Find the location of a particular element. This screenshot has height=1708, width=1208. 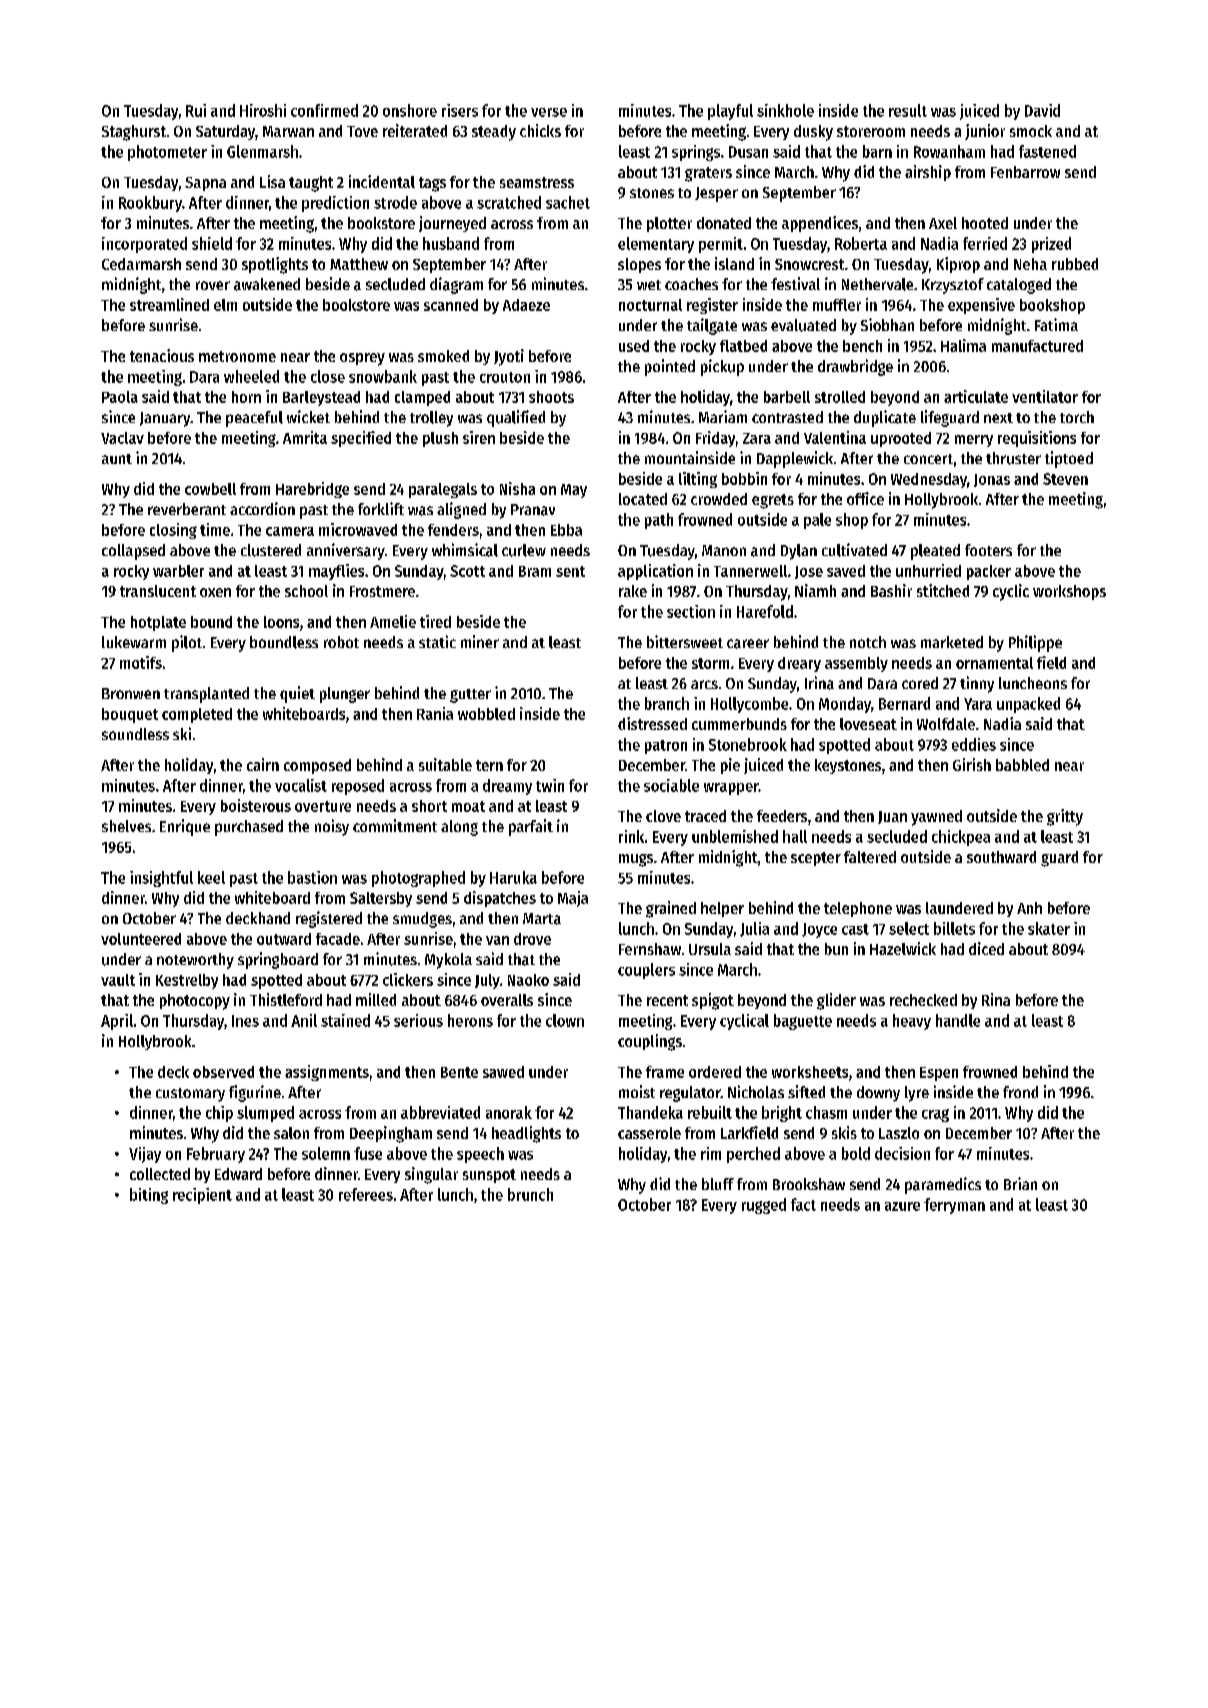

biting is located at coordinates (149, 1196).
